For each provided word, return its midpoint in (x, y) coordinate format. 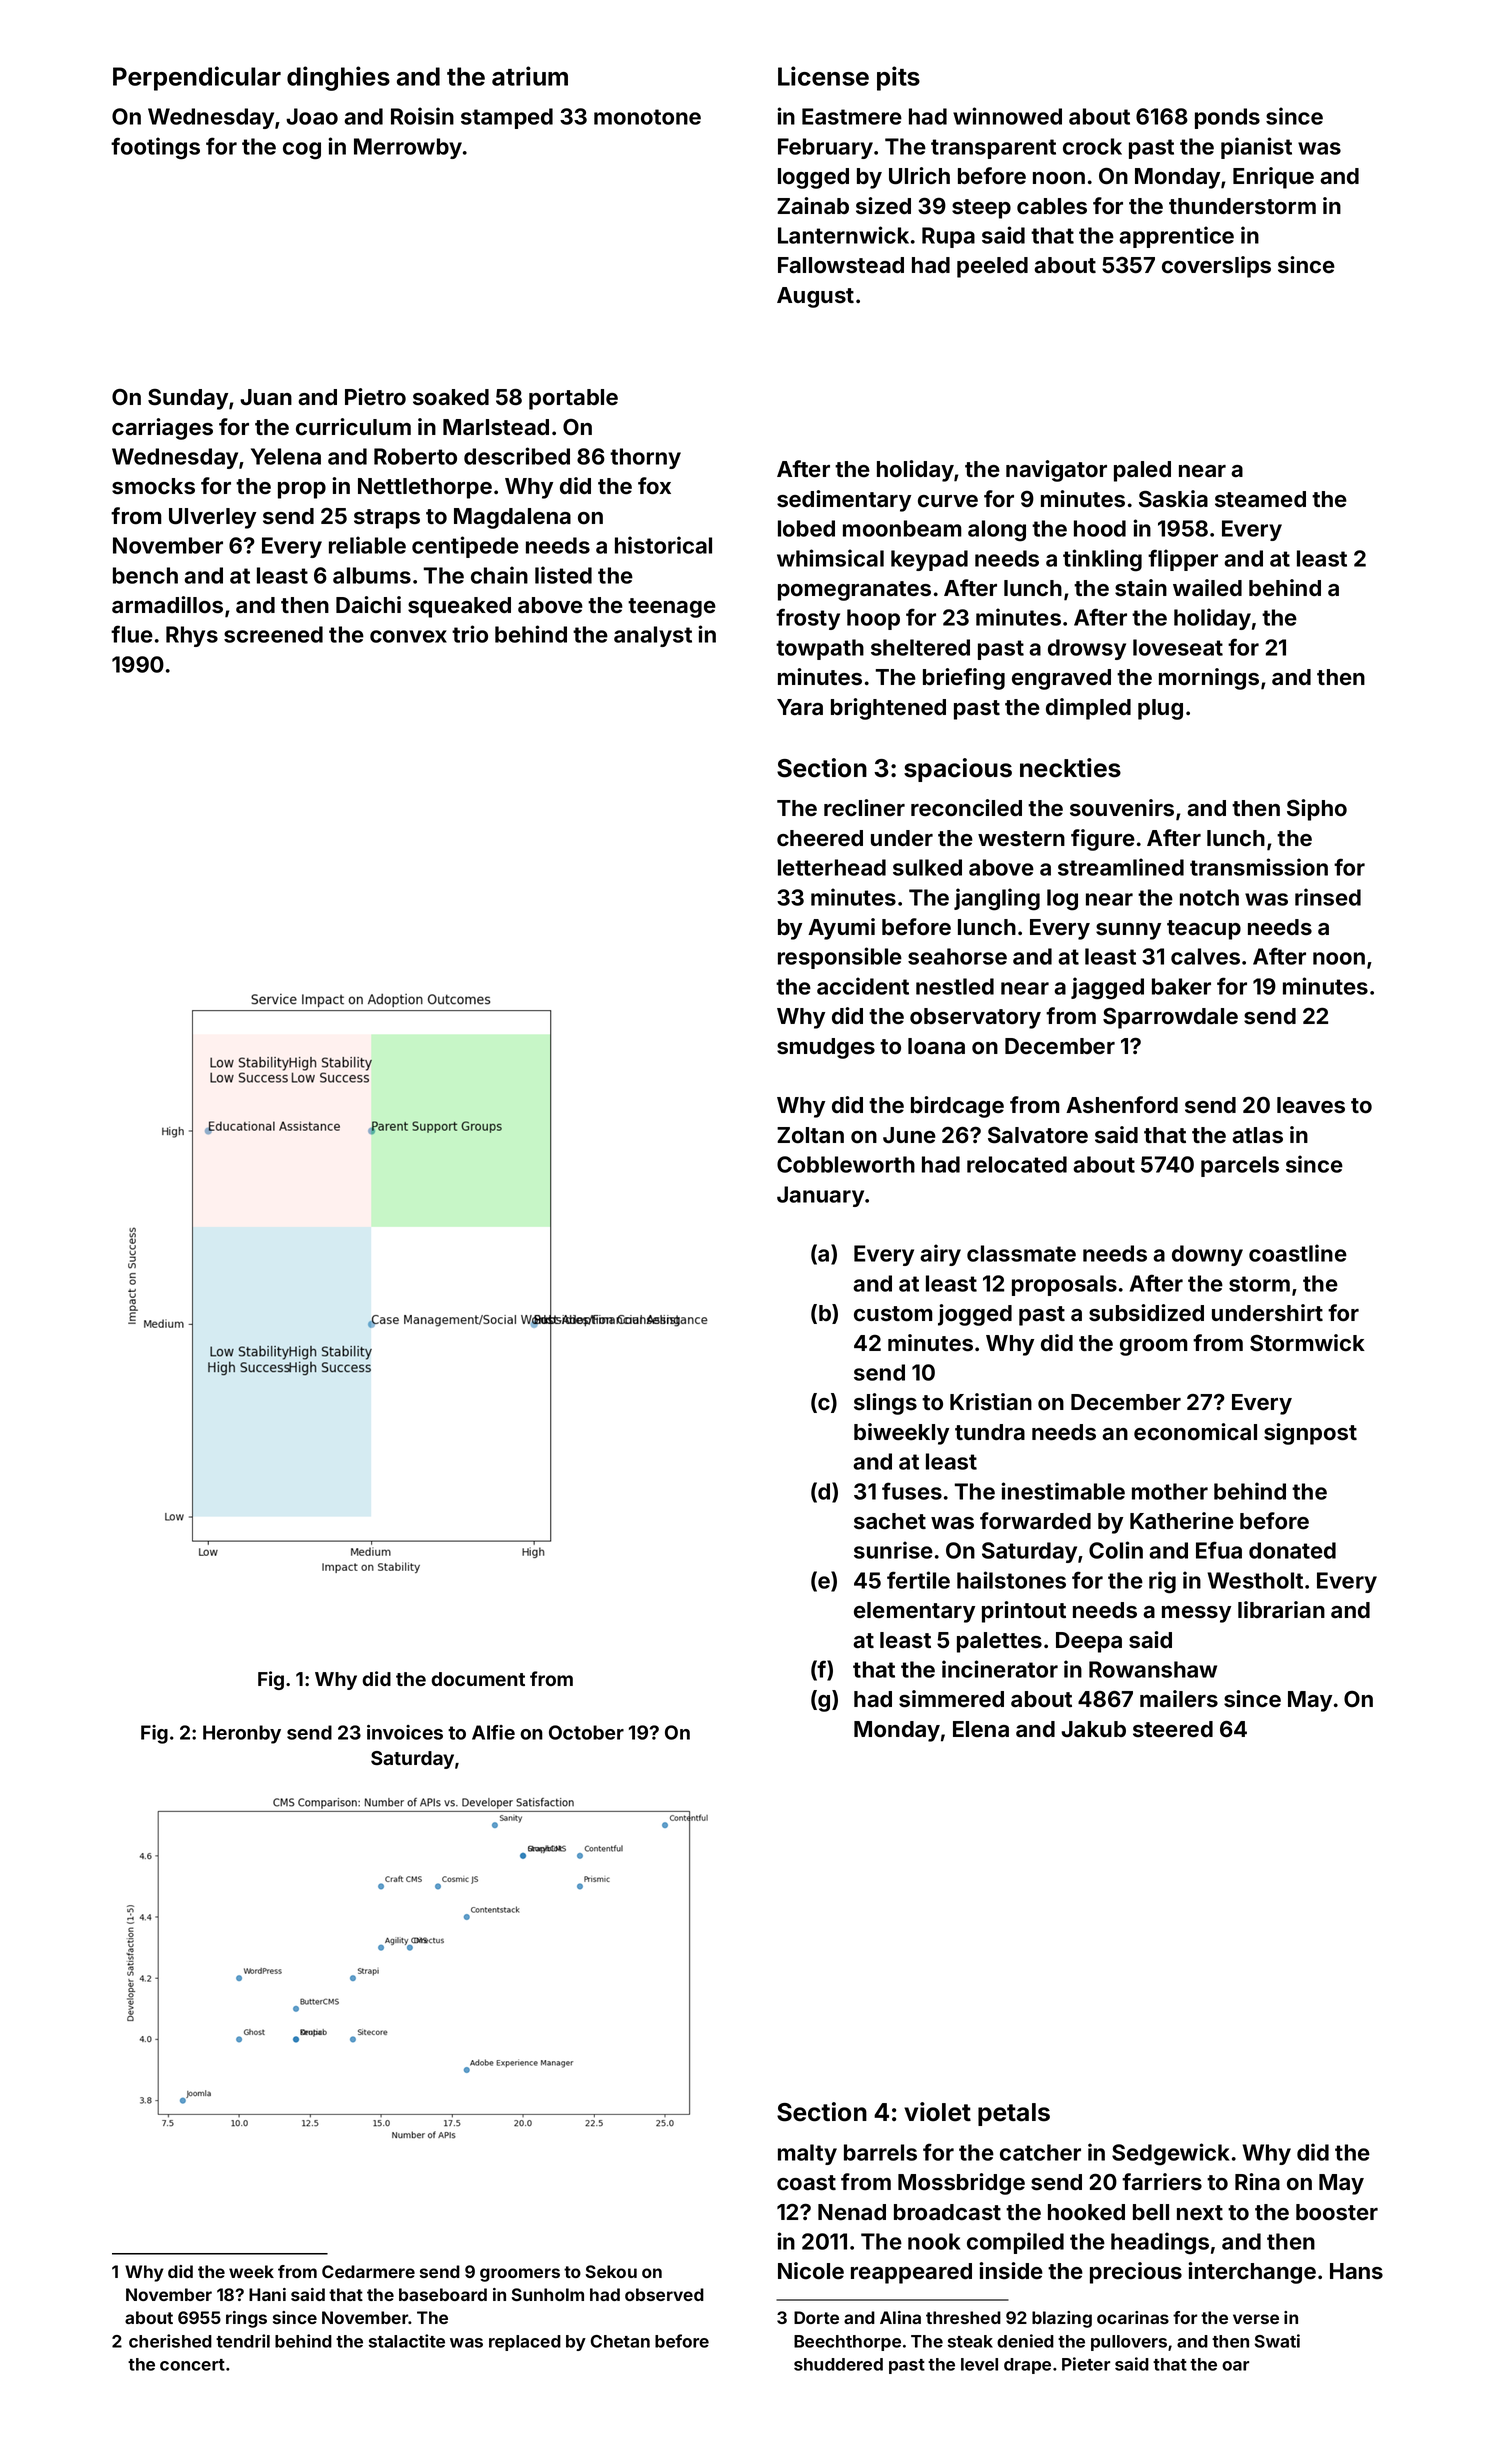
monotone (647, 117)
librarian (1281, 1610)
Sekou (611, 2271)
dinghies (338, 78)
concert (192, 2365)
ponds (1227, 118)
